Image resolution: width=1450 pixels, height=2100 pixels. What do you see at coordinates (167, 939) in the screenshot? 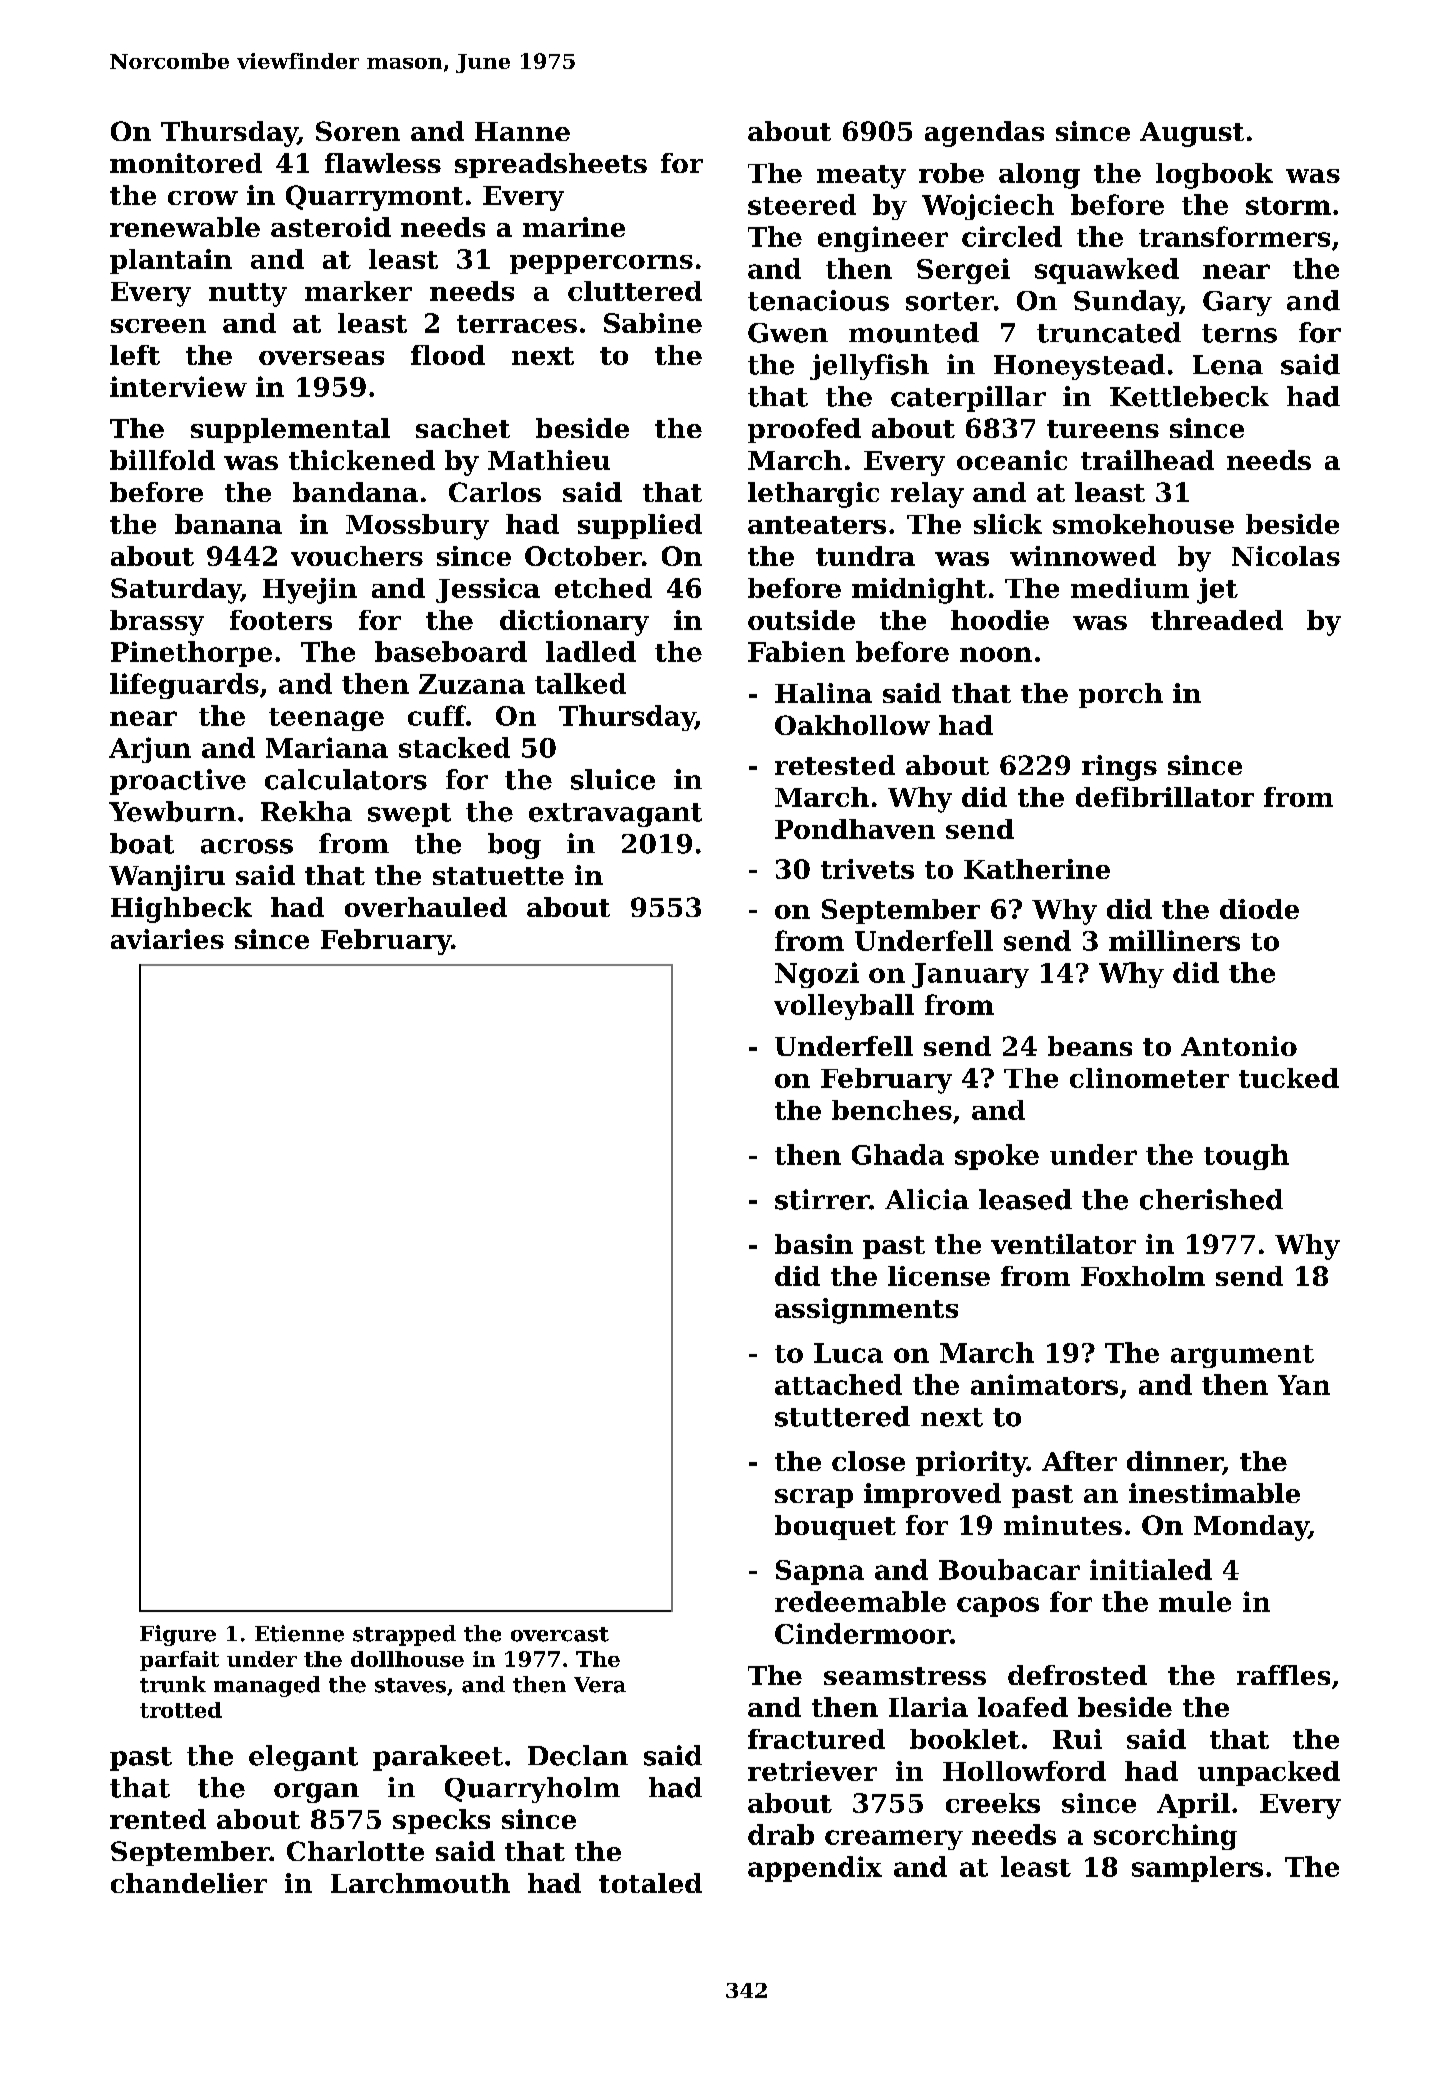
I see `aviaries` at bounding box center [167, 939].
